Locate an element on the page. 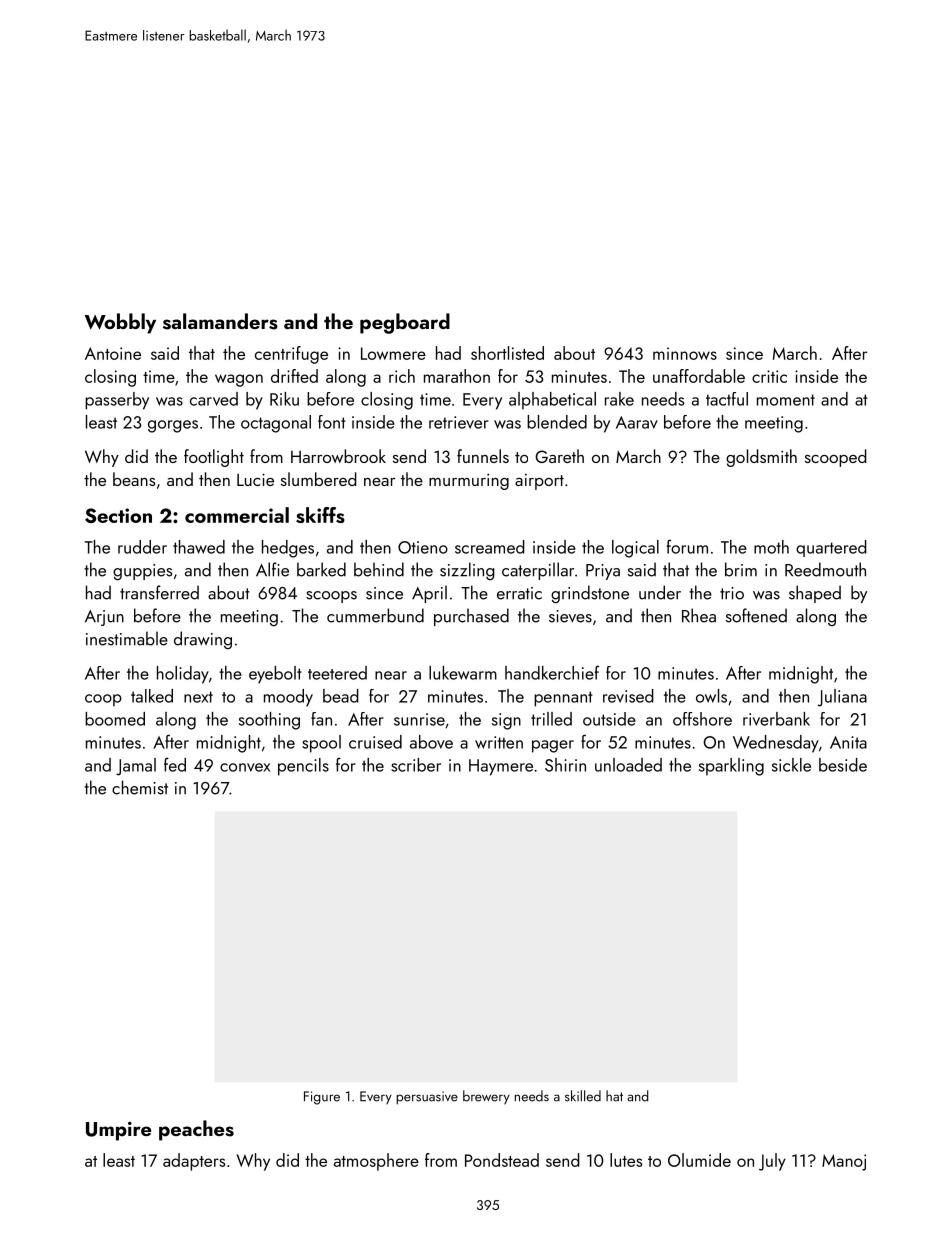 The height and width of the image is (1233, 952). pegboard is located at coordinates (405, 323).
